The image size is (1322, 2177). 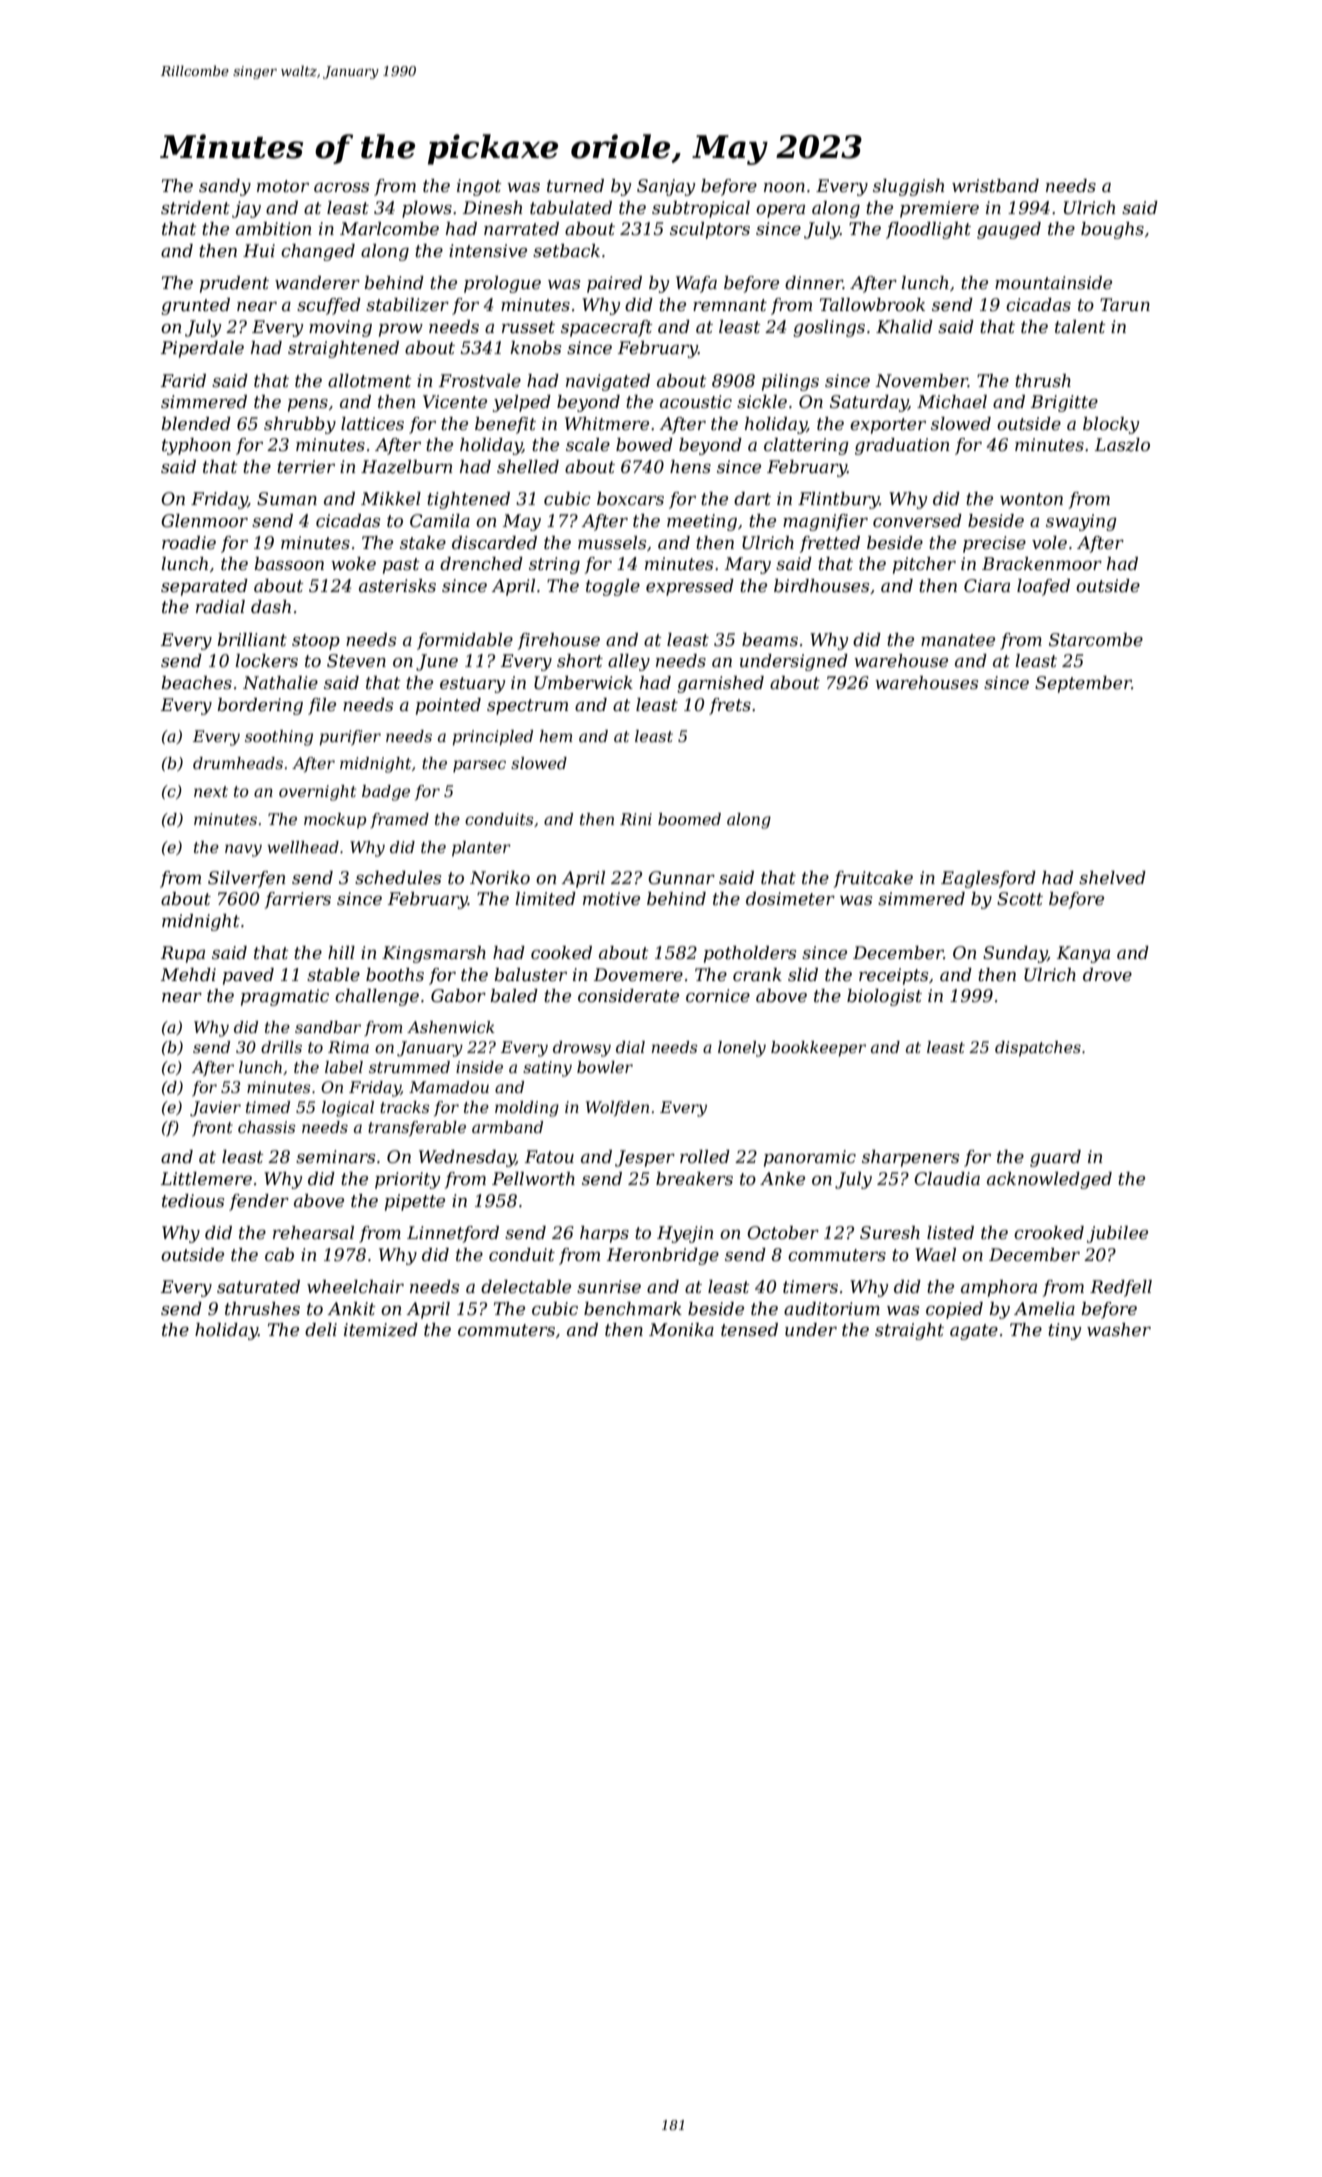 I want to click on Hazelburn, so click(x=406, y=467).
